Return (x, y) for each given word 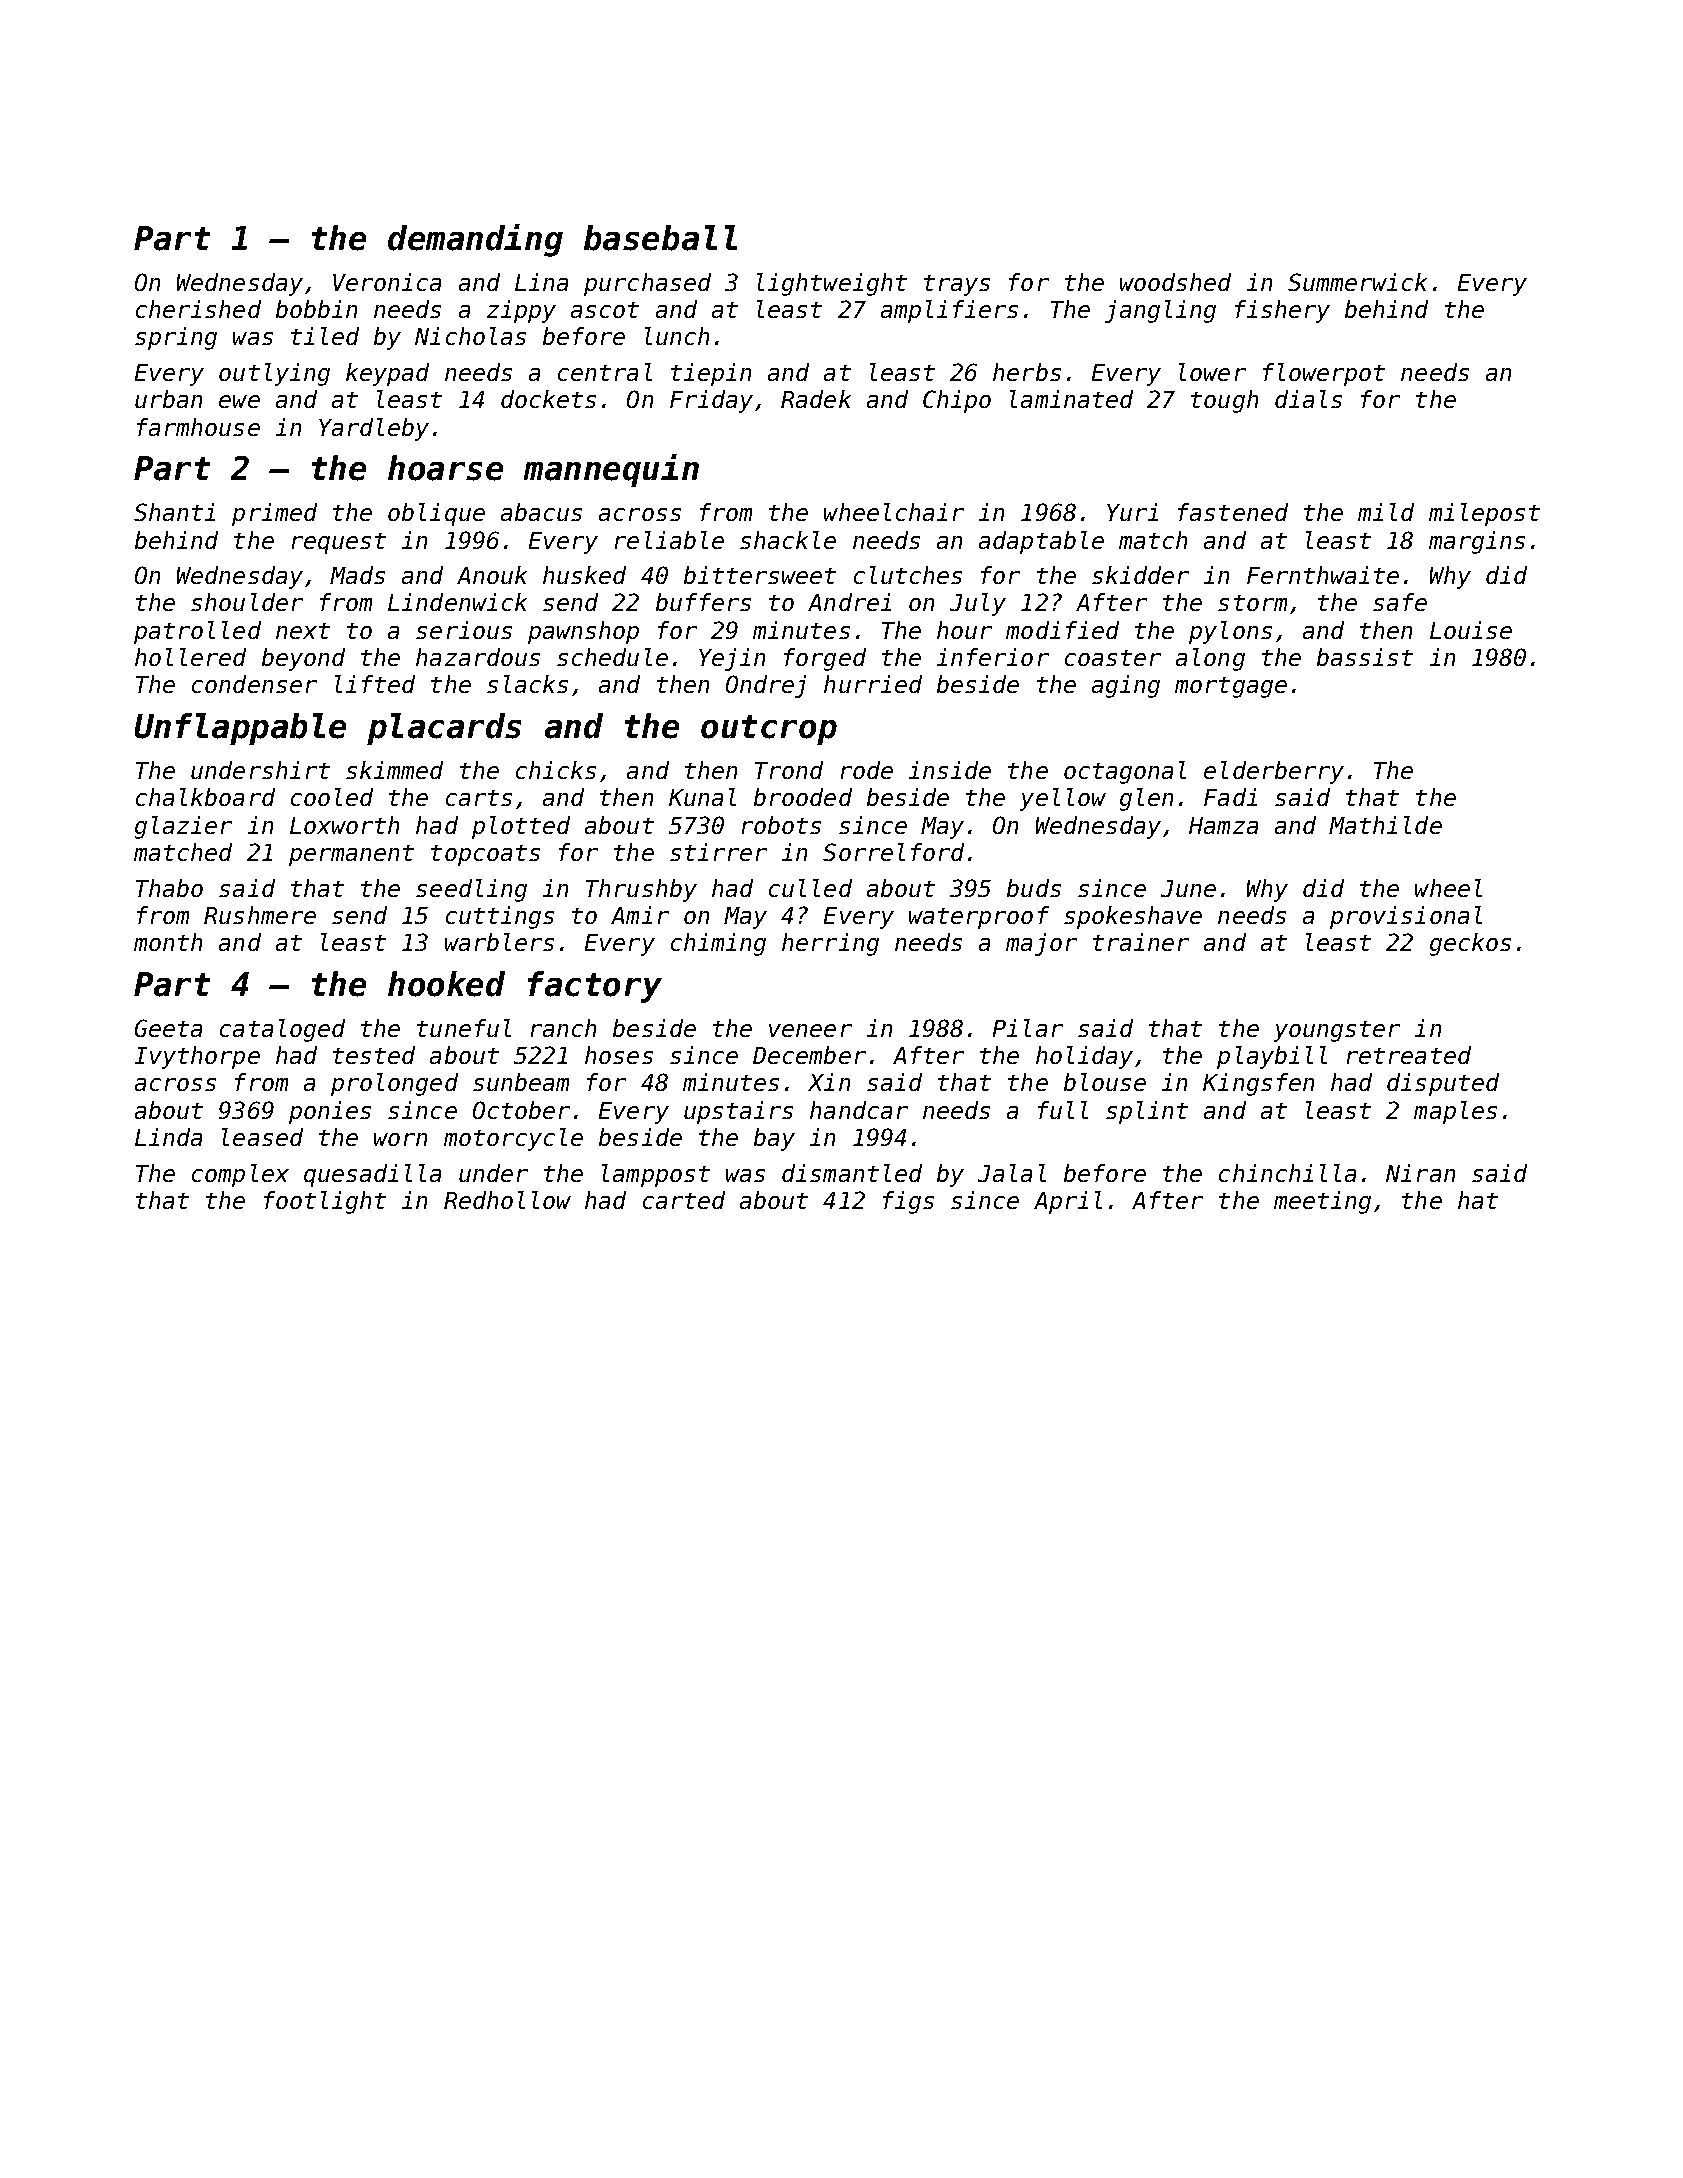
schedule (612, 657)
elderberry (1274, 772)
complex (240, 1175)
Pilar (1028, 1028)
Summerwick (1357, 282)
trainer (1141, 942)
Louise (1471, 630)
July (978, 604)
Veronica (387, 282)
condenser (254, 684)
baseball (660, 238)
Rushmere (260, 915)
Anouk (492, 575)
